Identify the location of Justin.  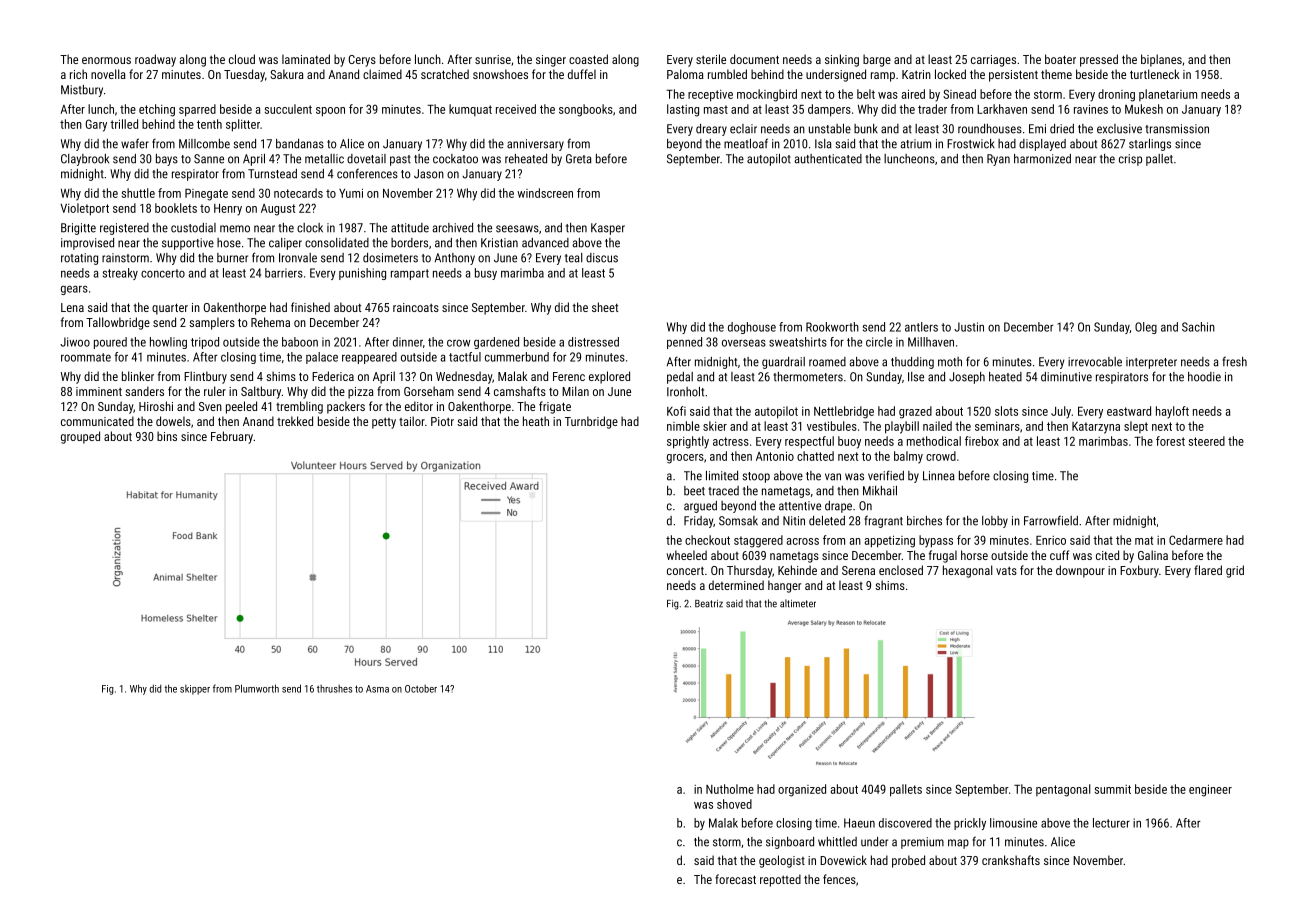
(969, 327).
